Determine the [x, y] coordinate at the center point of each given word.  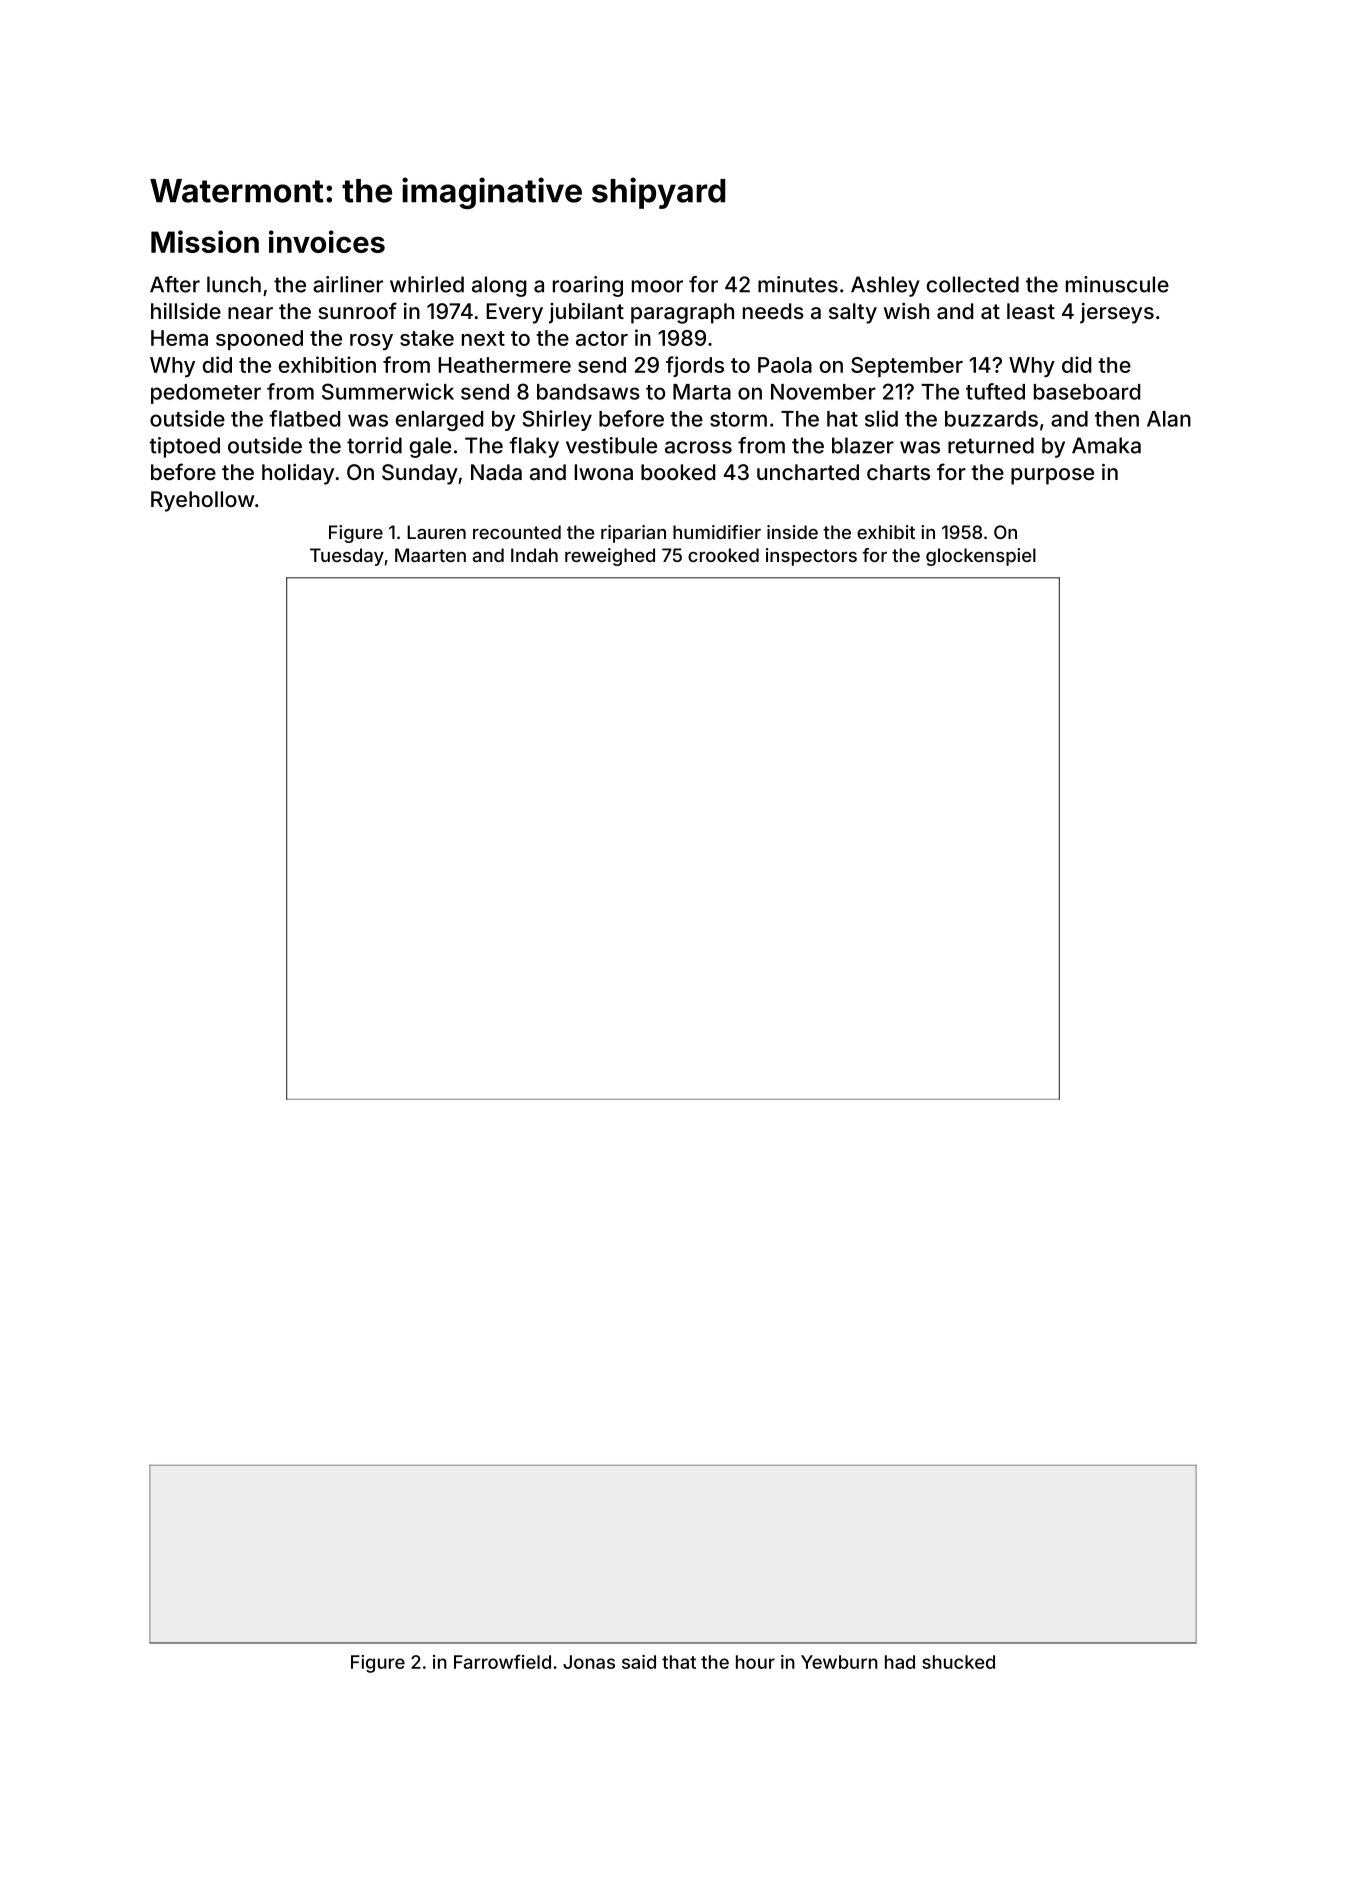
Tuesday [347, 557]
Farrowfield [502, 1661]
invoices [327, 241]
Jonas [589, 1662]
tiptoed [184, 447]
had [900, 1662]
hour [755, 1662]
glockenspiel [981, 557]
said [639, 1662]
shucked [958, 1662]
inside [792, 532]
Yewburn [839, 1662]
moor [657, 286]
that [679, 1662]
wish [906, 311]
